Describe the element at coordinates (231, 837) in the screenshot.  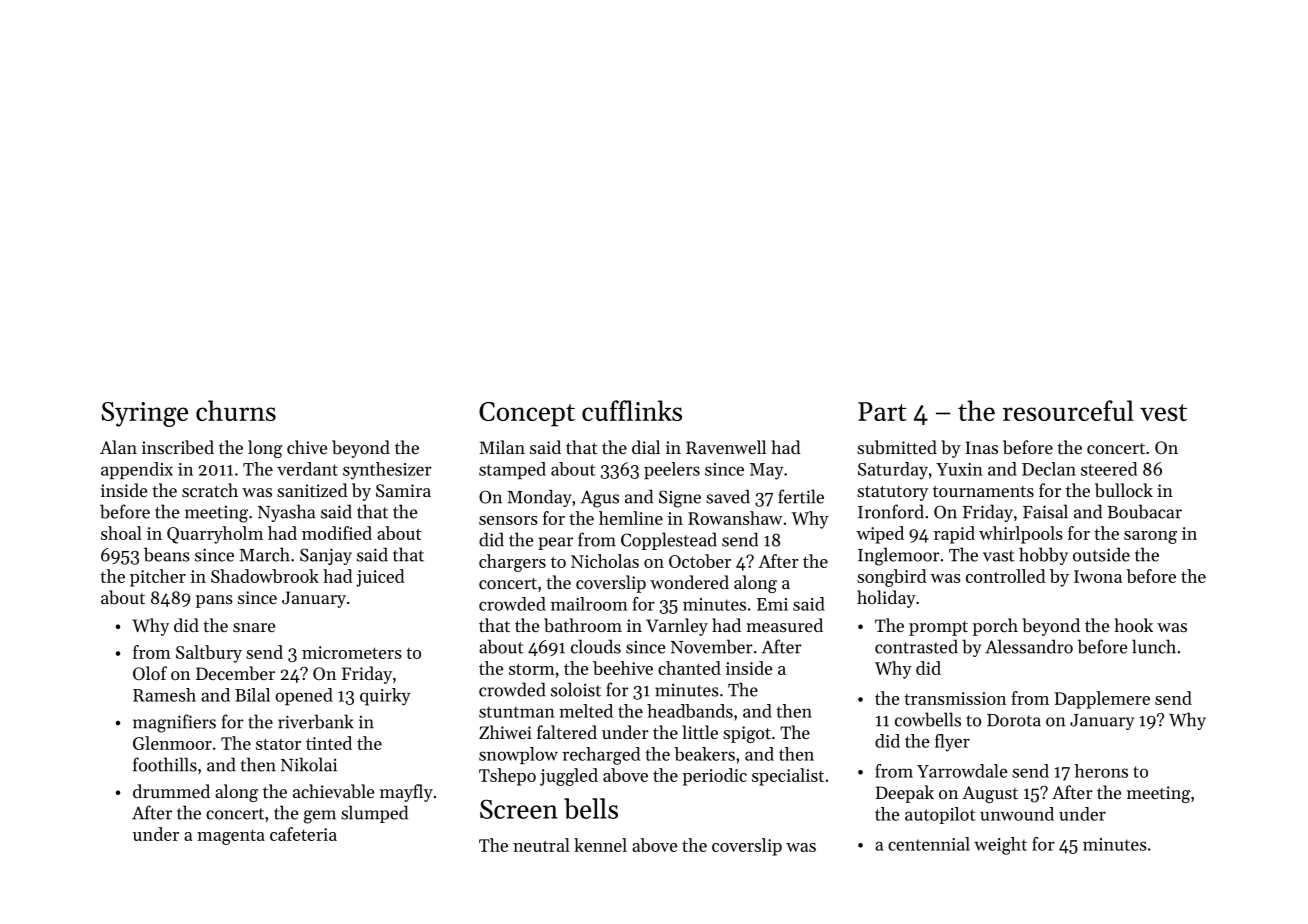
I see `magenta` at that location.
